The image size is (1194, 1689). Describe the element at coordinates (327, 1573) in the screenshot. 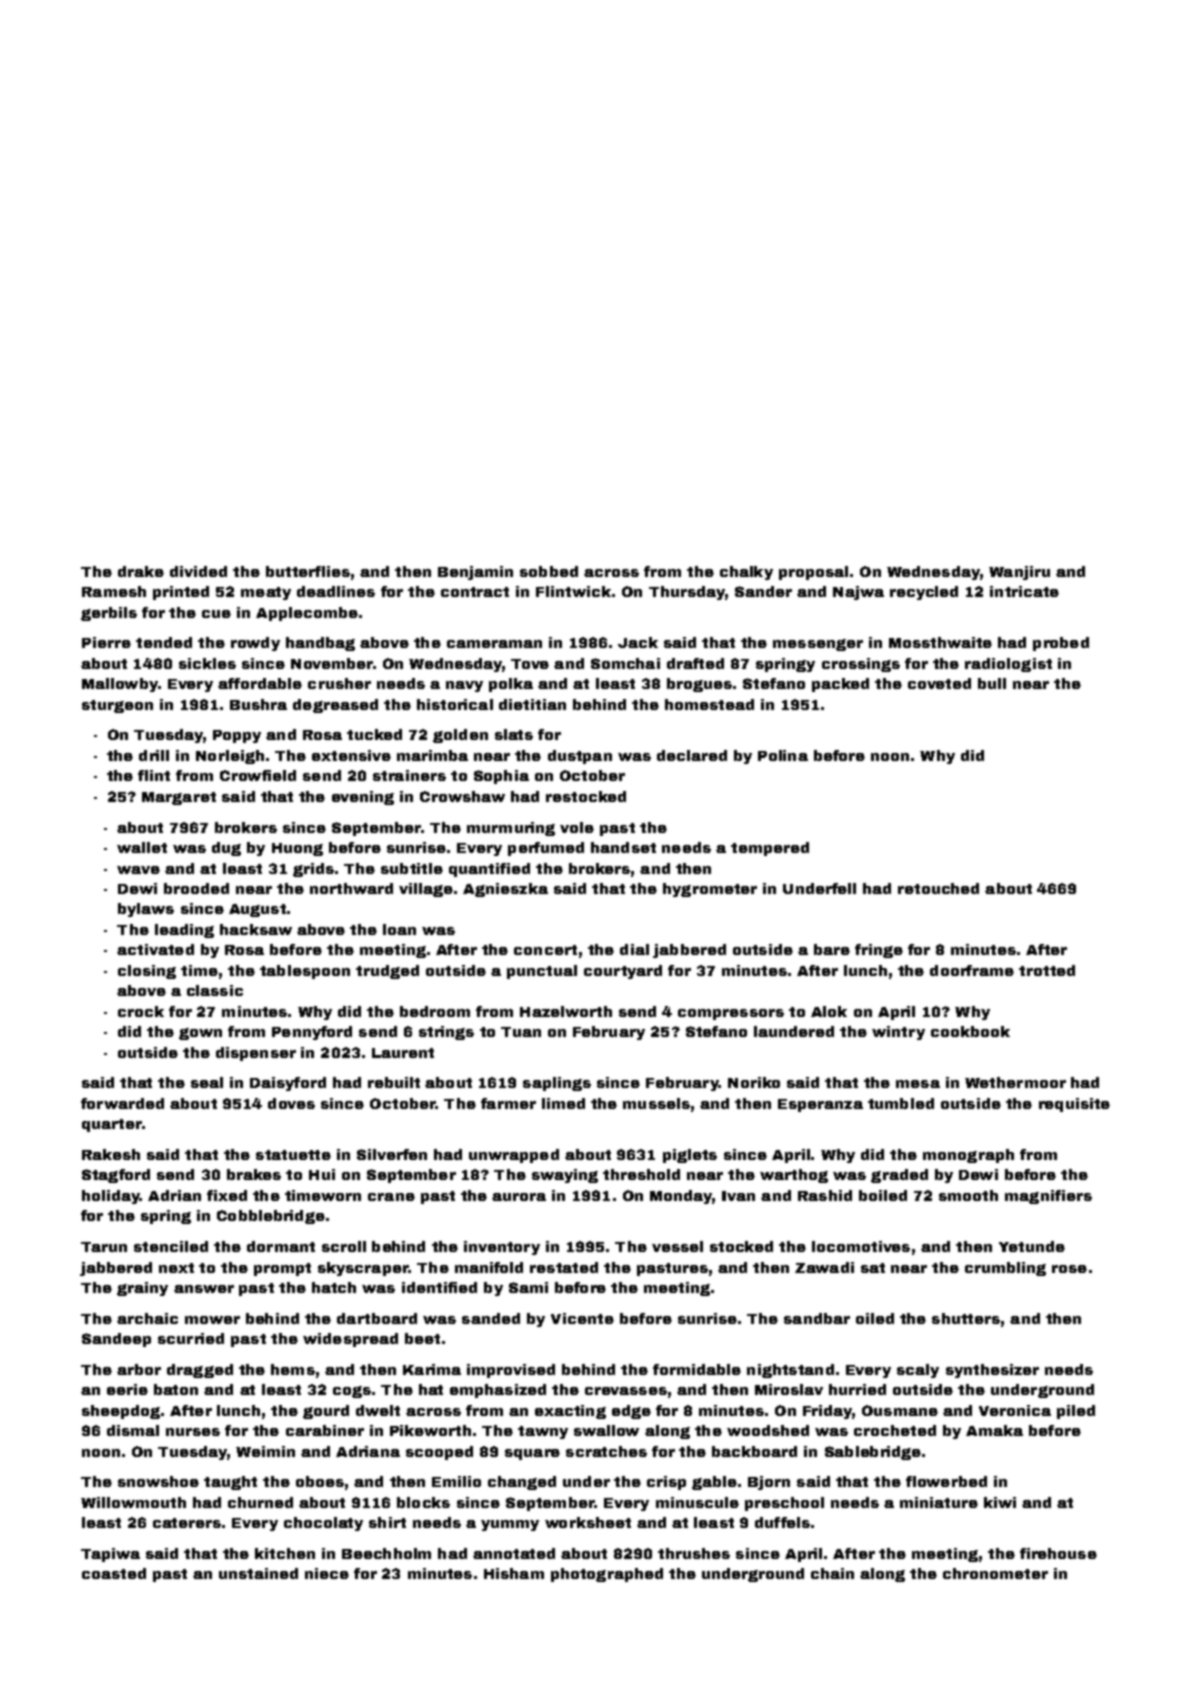

I see `niece` at that location.
